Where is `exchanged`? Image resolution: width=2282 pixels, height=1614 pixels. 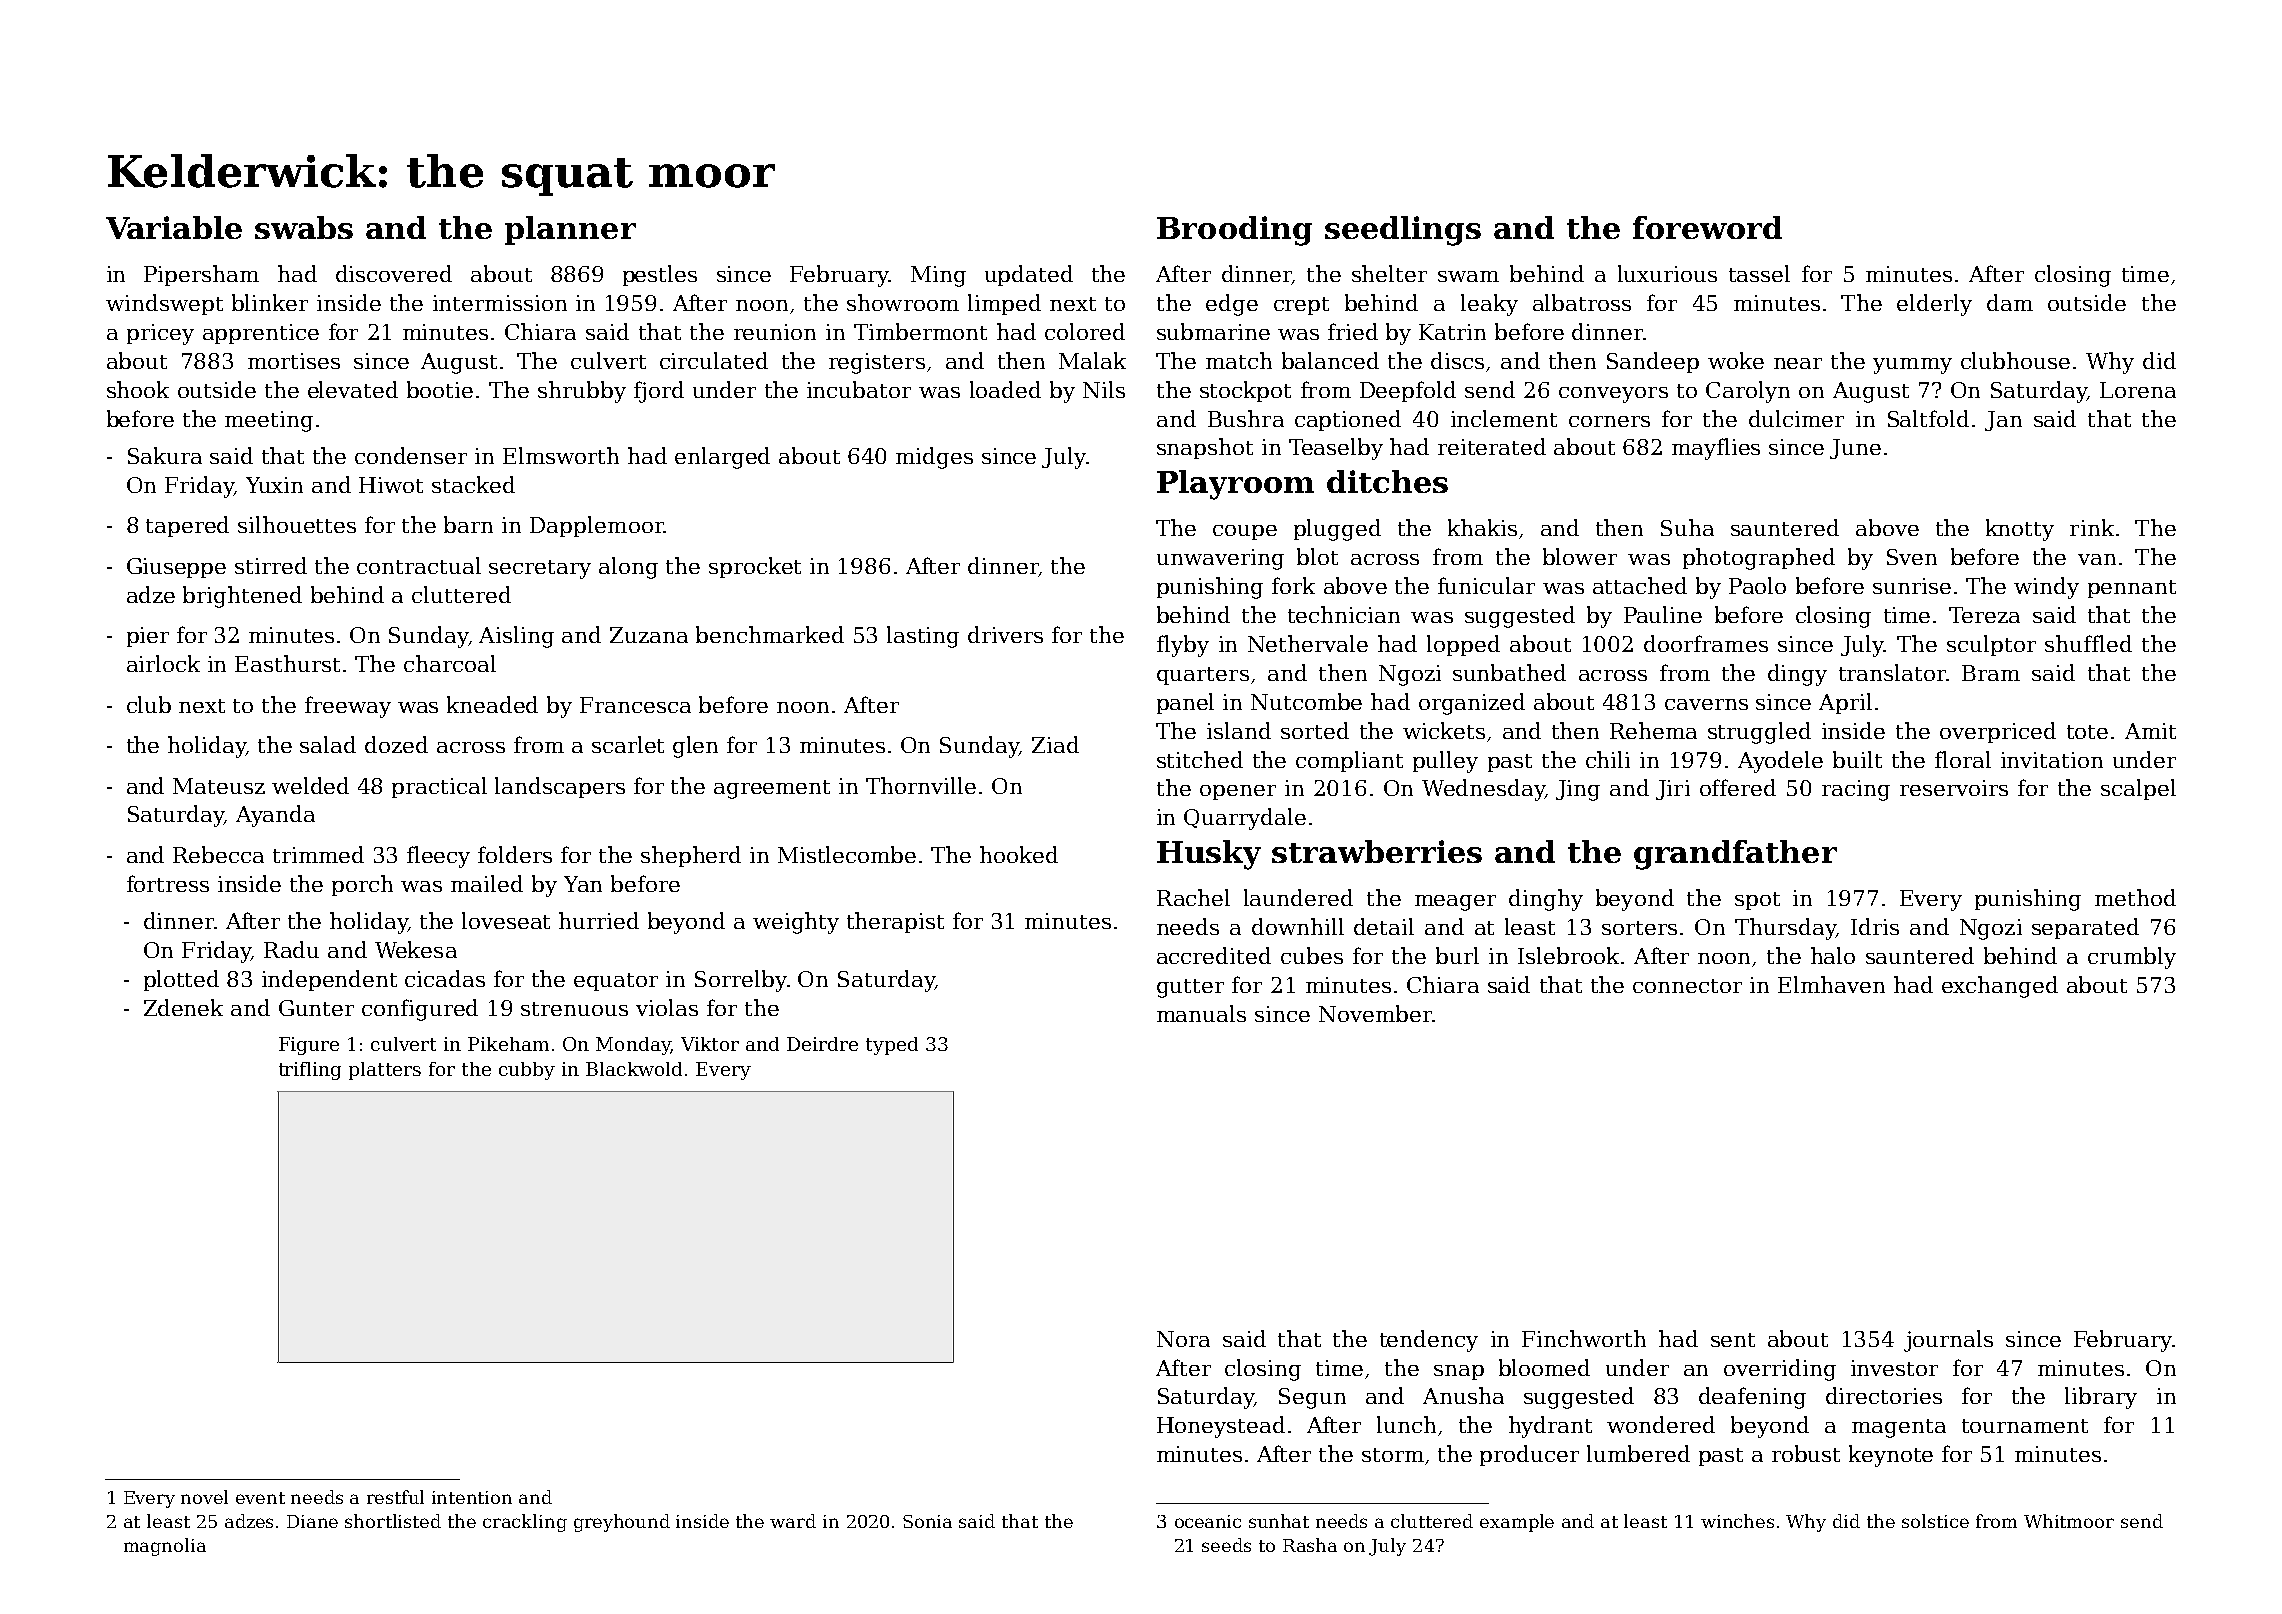
exchanged is located at coordinates (2000, 987).
